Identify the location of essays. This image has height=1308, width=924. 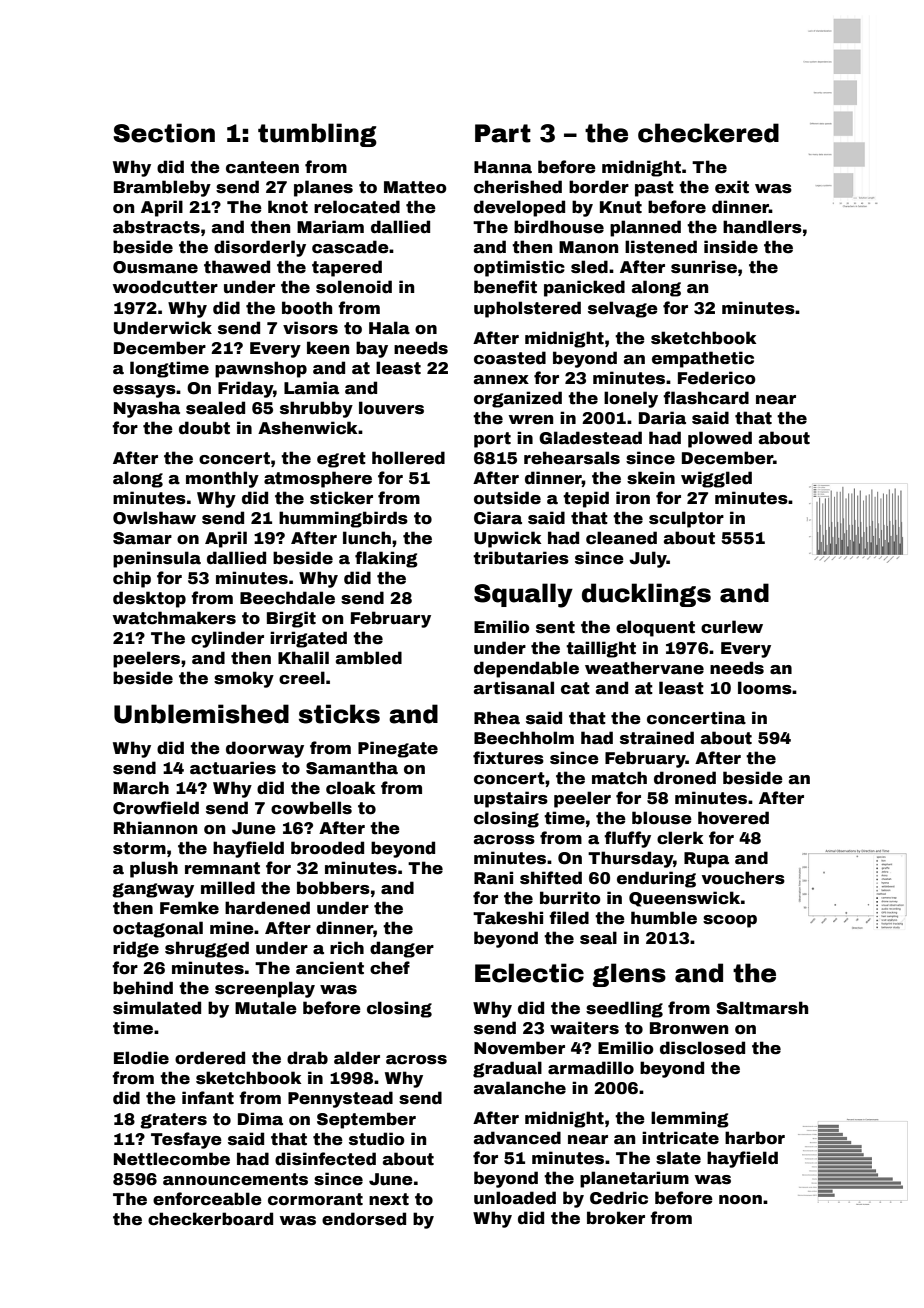
(144, 391).
